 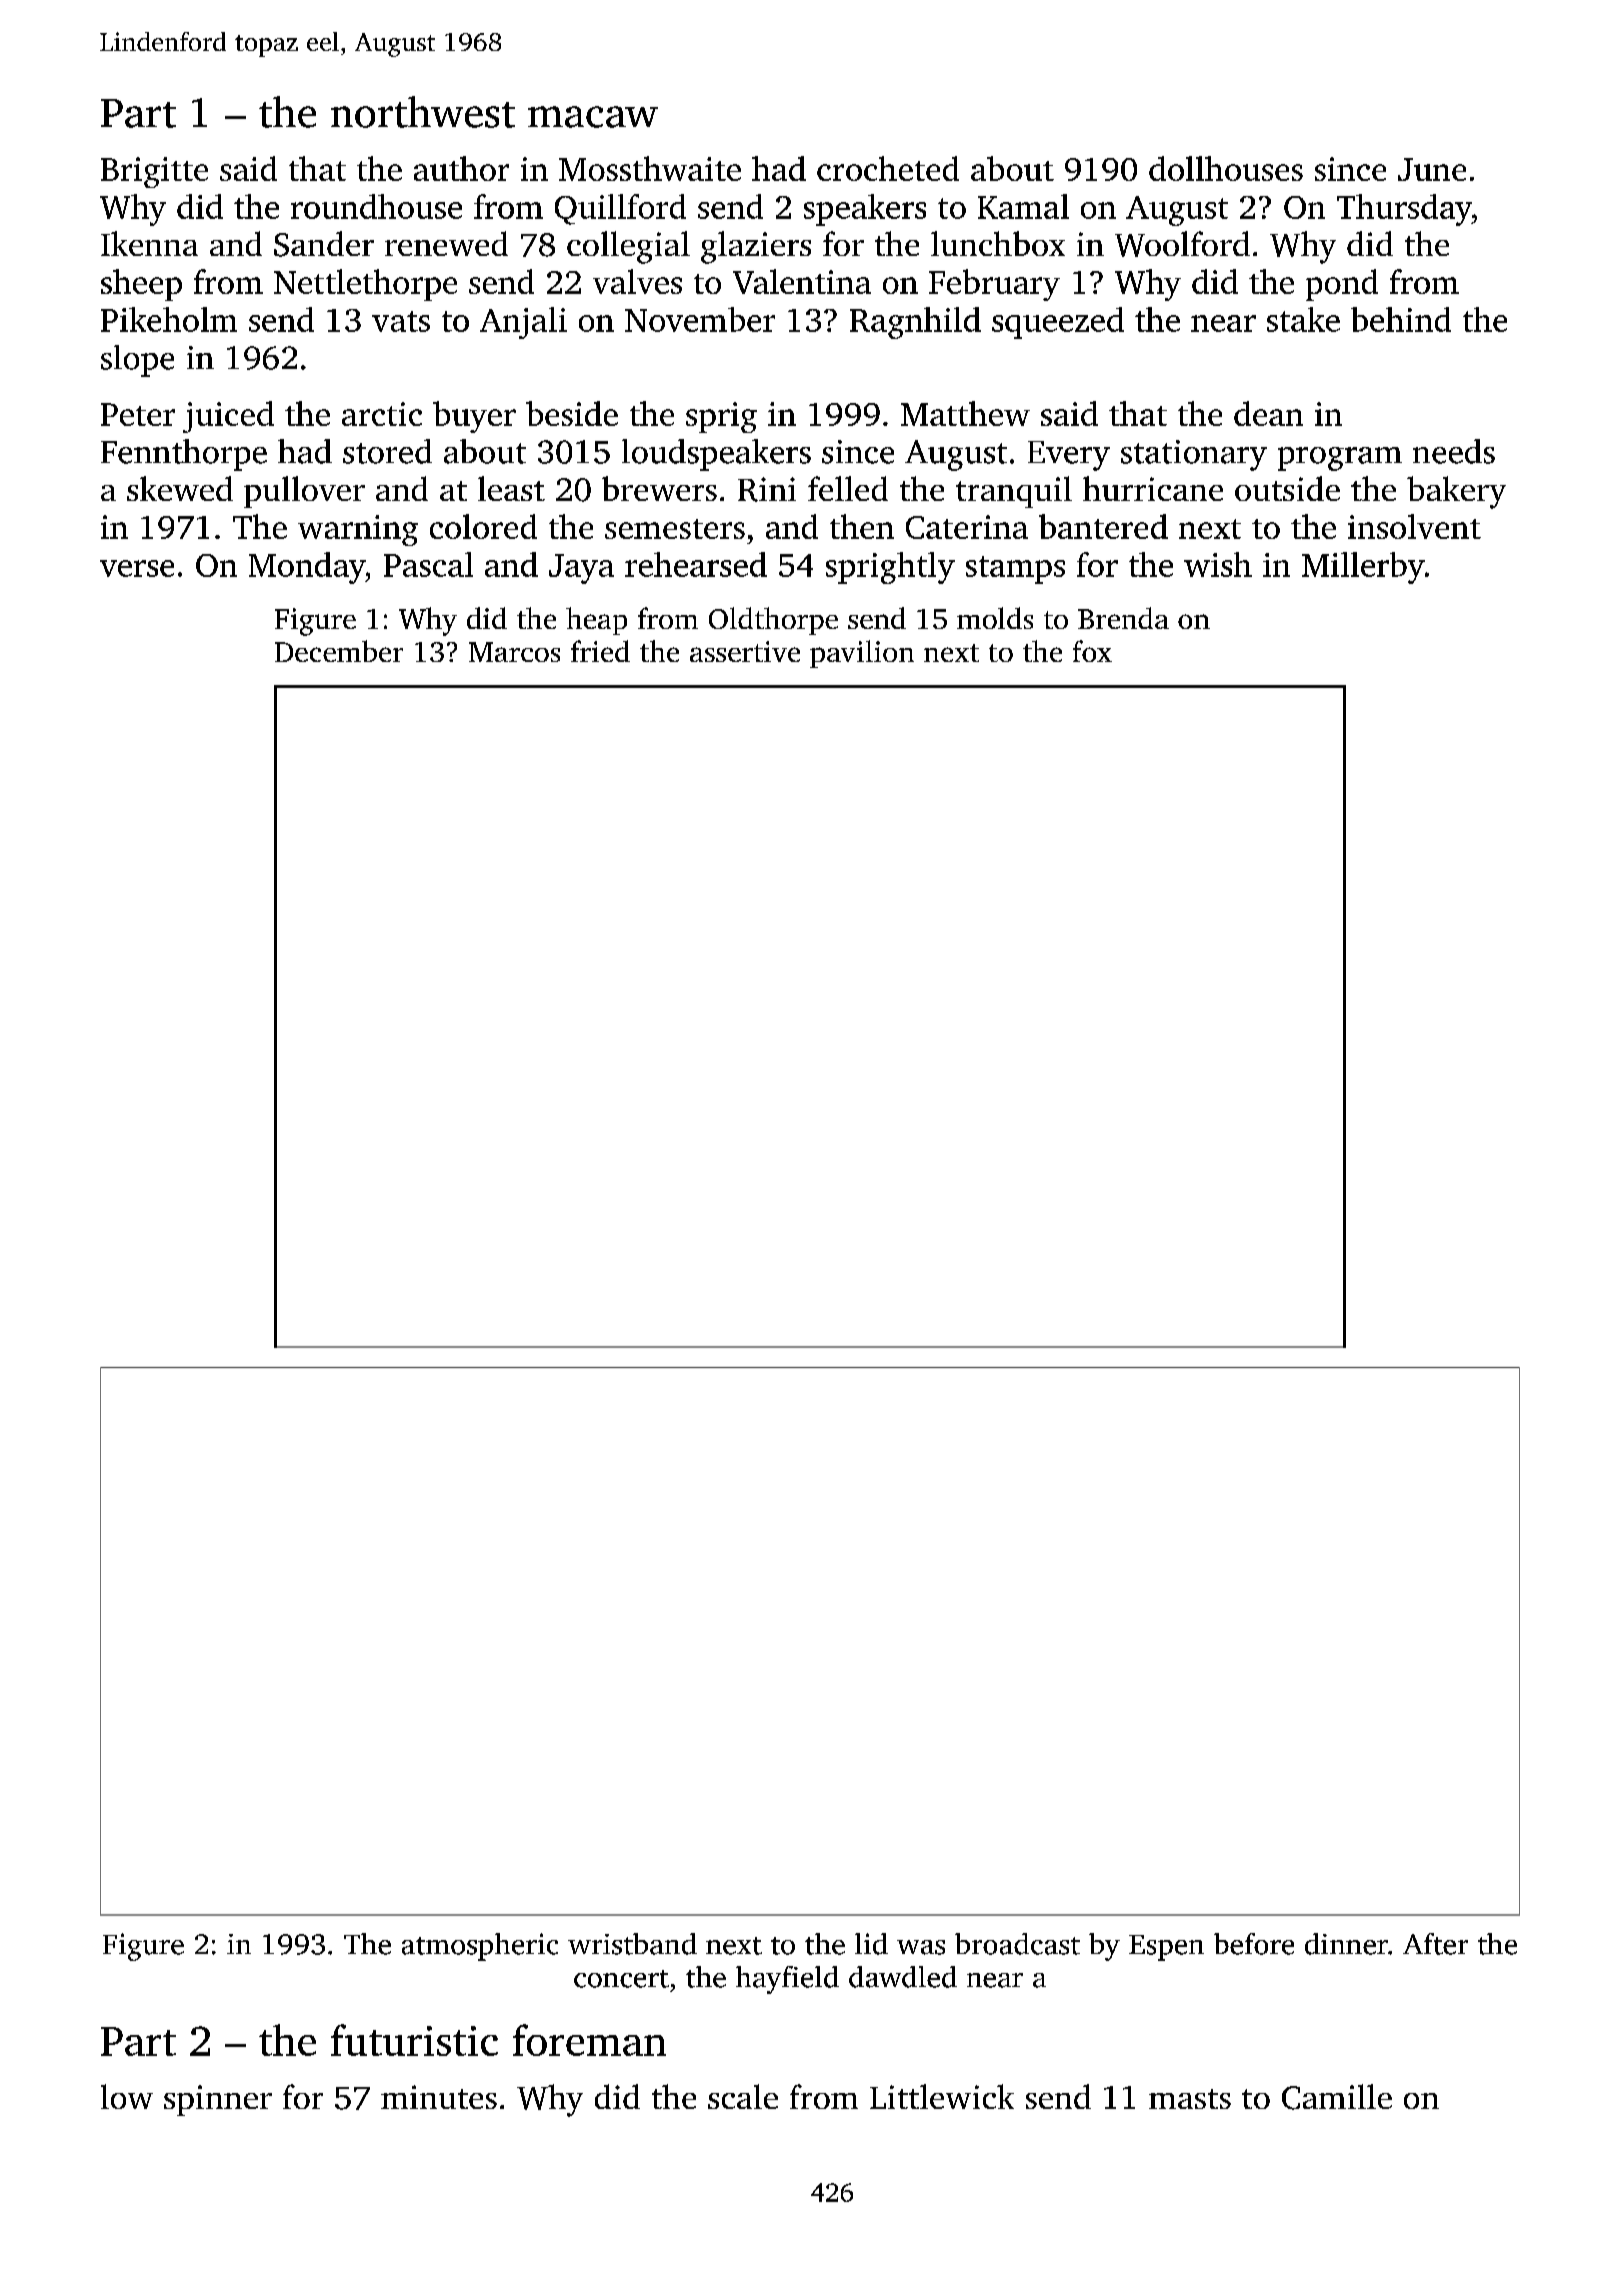 I want to click on fox, so click(x=1092, y=651).
